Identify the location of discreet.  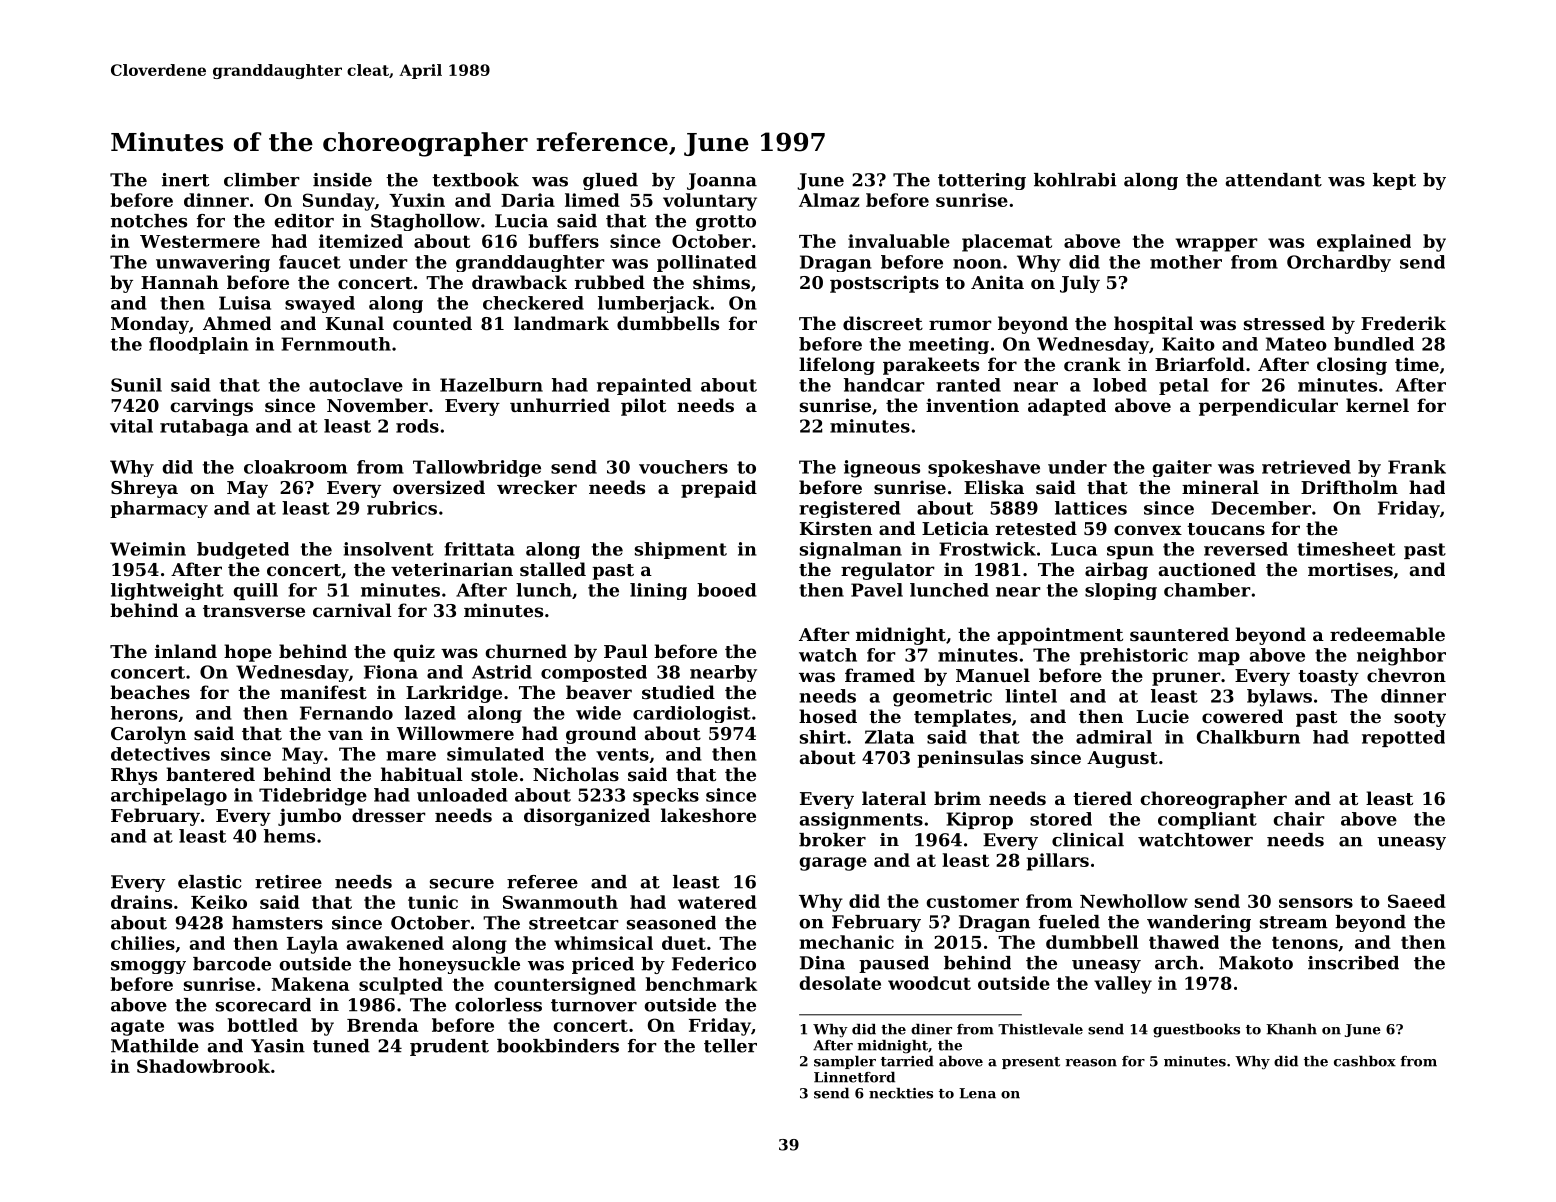
(883, 323).
